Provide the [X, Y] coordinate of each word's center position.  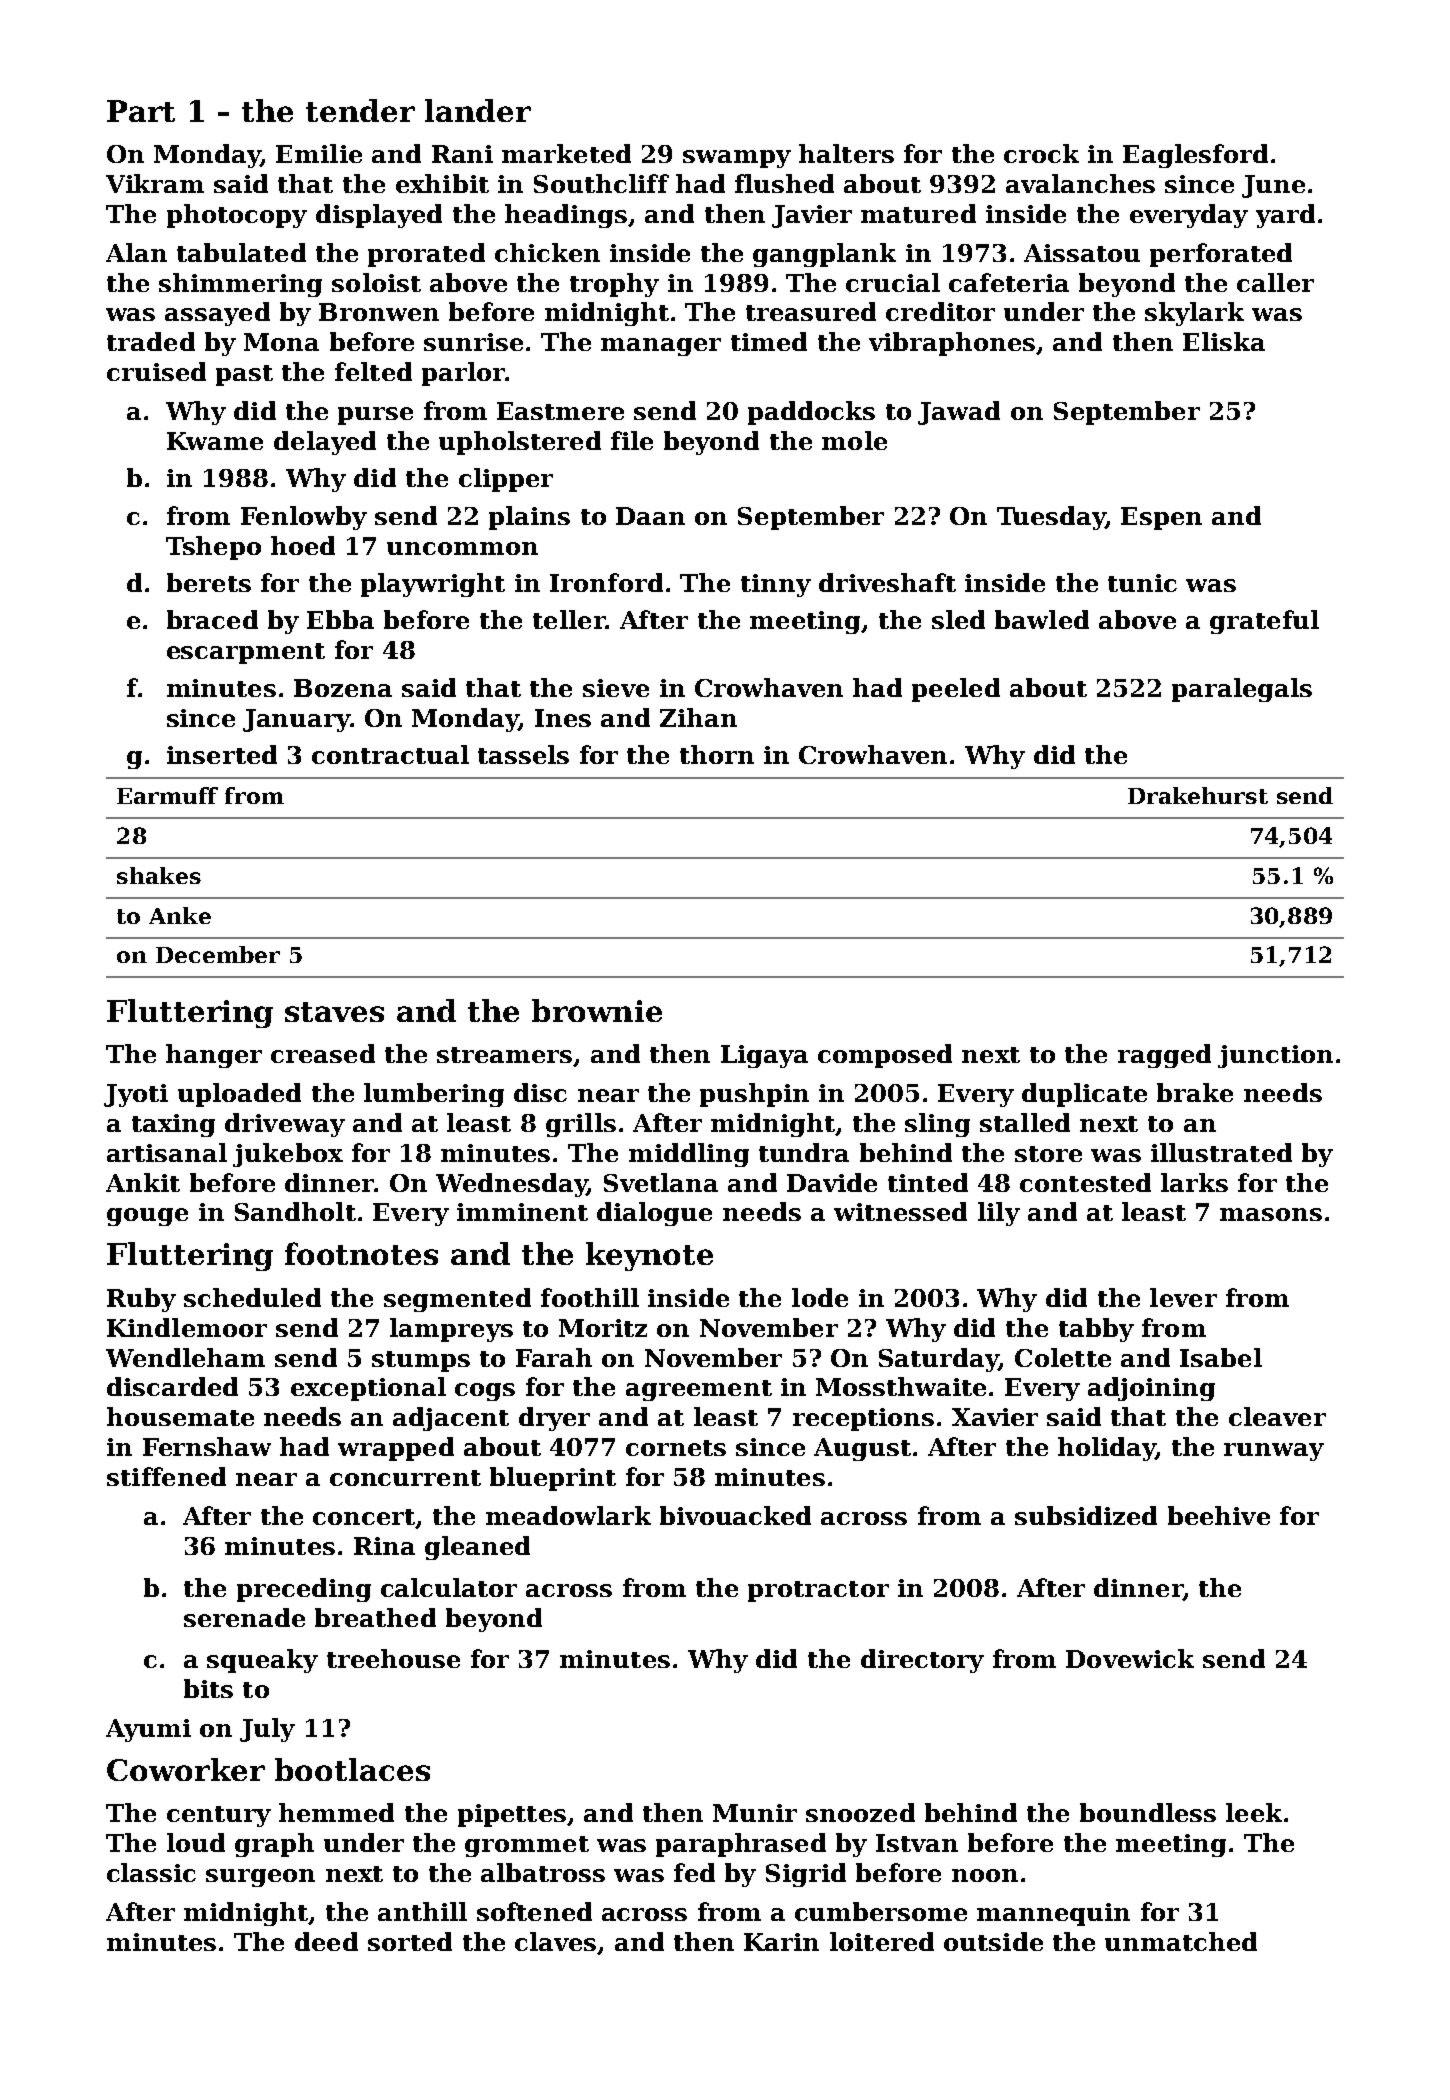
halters [846, 153]
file [632, 440]
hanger [214, 1056]
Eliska [1224, 341]
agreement [699, 1390]
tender [360, 110]
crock [1041, 153]
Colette [1063, 1357]
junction [1275, 1056]
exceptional [368, 1389]
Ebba [340, 619]
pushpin [754, 1095]
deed [326, 1941]
